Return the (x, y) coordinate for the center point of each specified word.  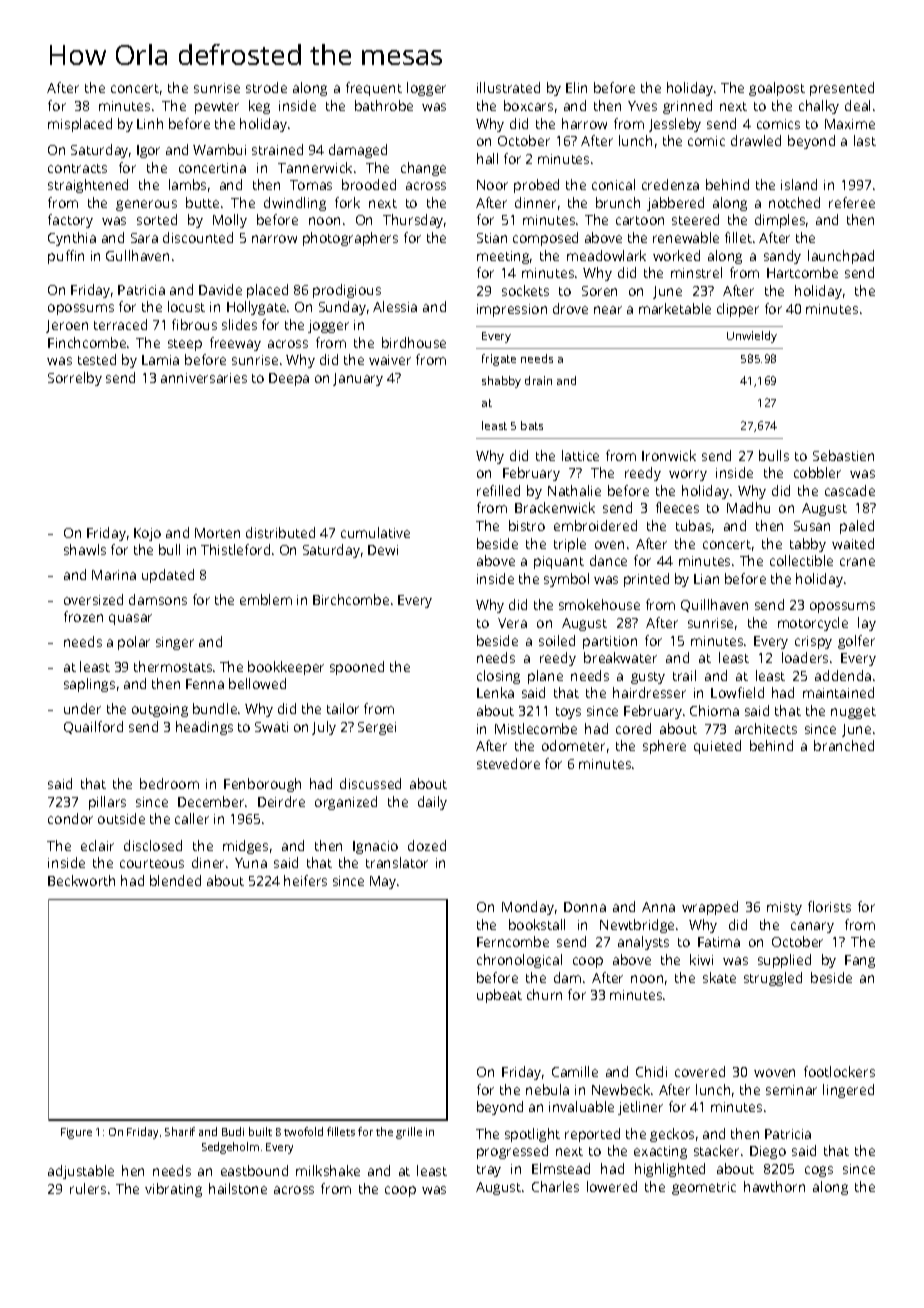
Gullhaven (137, 255)
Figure (76, 1133)
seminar (791, 1090)
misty (784, 908)
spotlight (532, 1135)
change (423, 169)
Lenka (495, 692)
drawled (756, 140)
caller (192, 818)
